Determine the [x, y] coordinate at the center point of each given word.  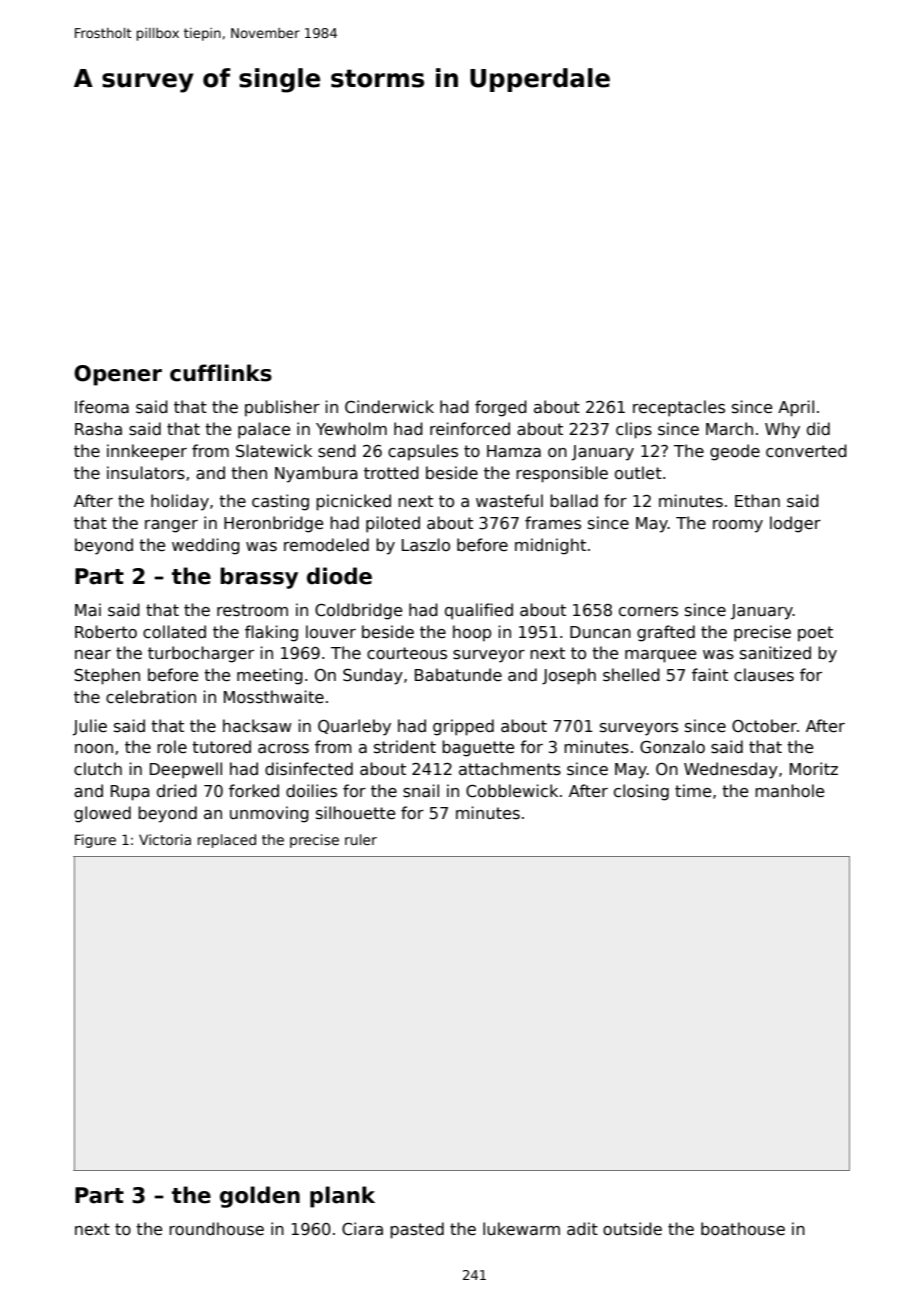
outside [632, 1229]
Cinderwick [389, 406]
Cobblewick [512, 791]
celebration [151, 696]
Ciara [362, 1229]
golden [260, 1197]
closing [641, 792]
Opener [118, 375]
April [796, 408]
